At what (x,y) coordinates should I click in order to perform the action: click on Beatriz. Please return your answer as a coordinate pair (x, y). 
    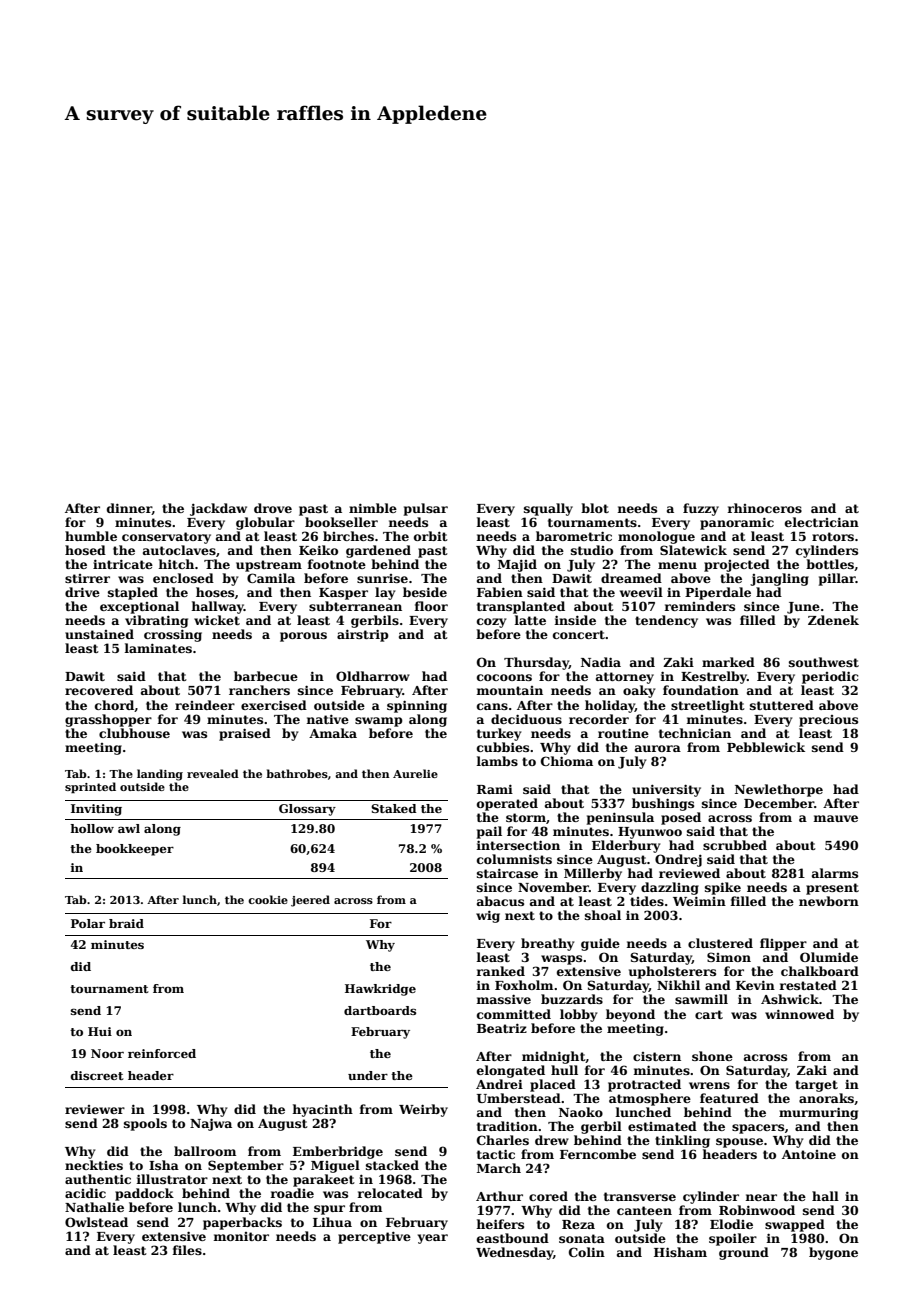
    Looking at the image, I should click on (502, 1028).
